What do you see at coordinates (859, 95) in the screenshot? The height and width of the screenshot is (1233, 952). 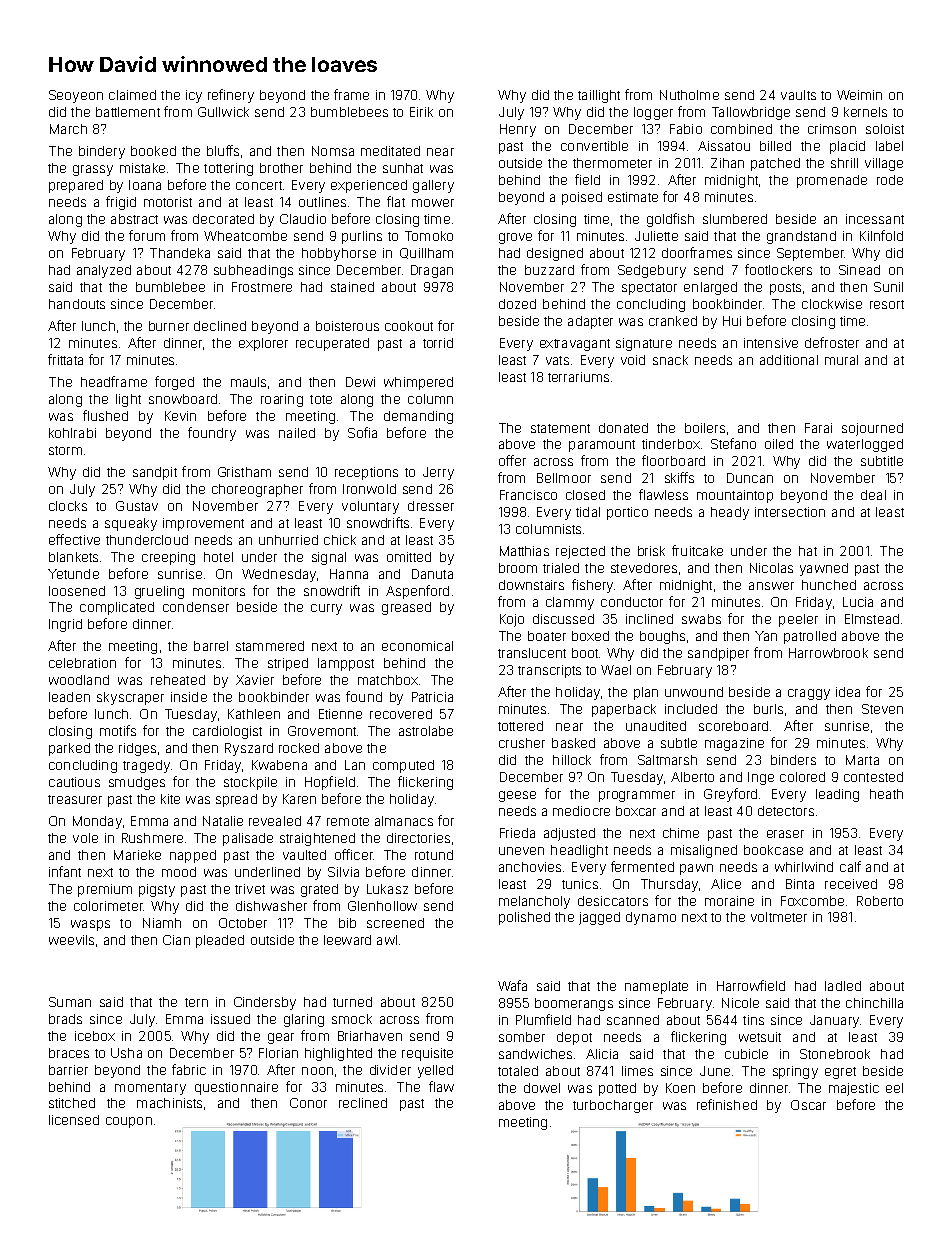 I see `Weimin` at bounding box center [859, 95].
